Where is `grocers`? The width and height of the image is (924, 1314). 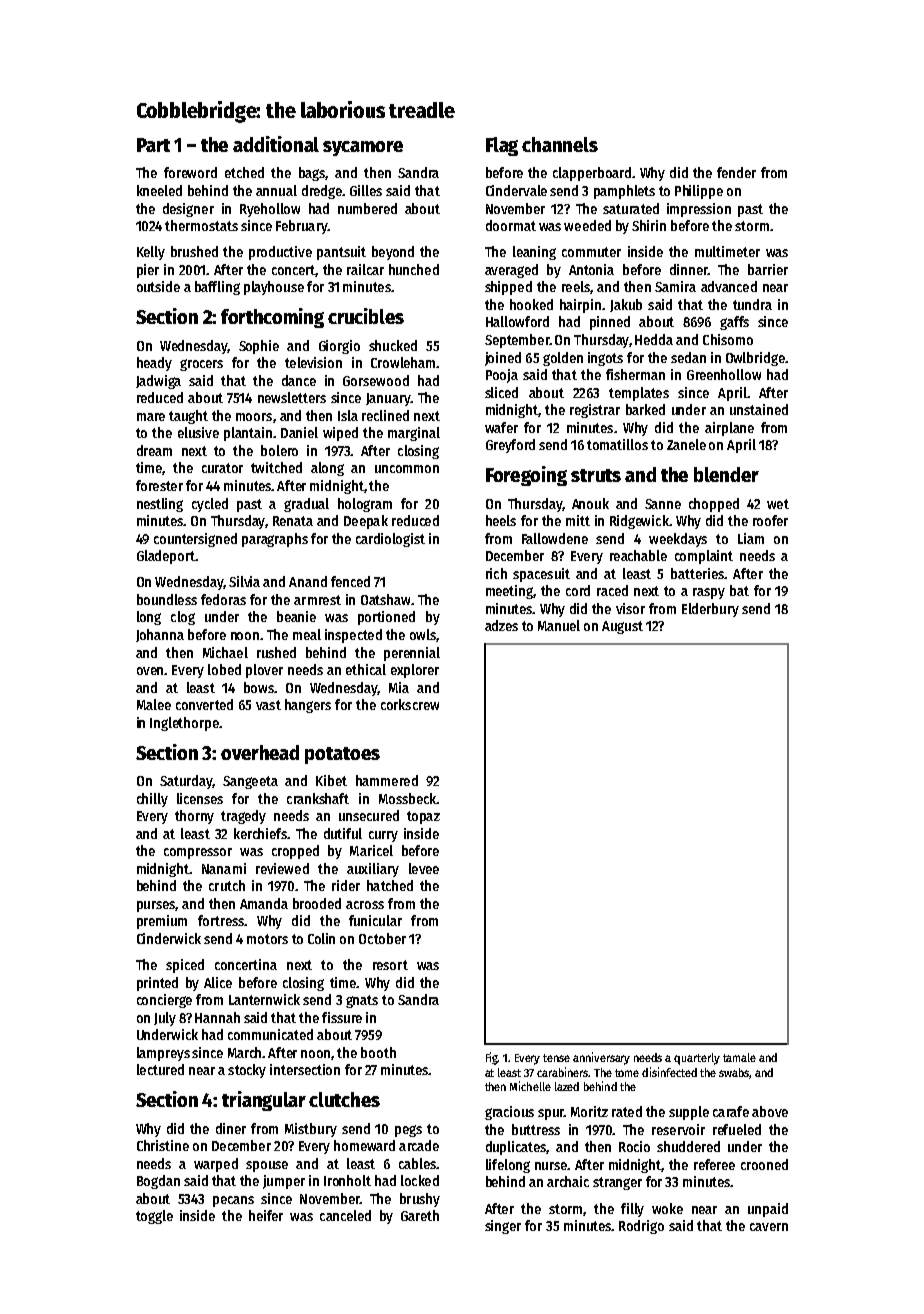
grocers is located at coordinates (201, 365).
